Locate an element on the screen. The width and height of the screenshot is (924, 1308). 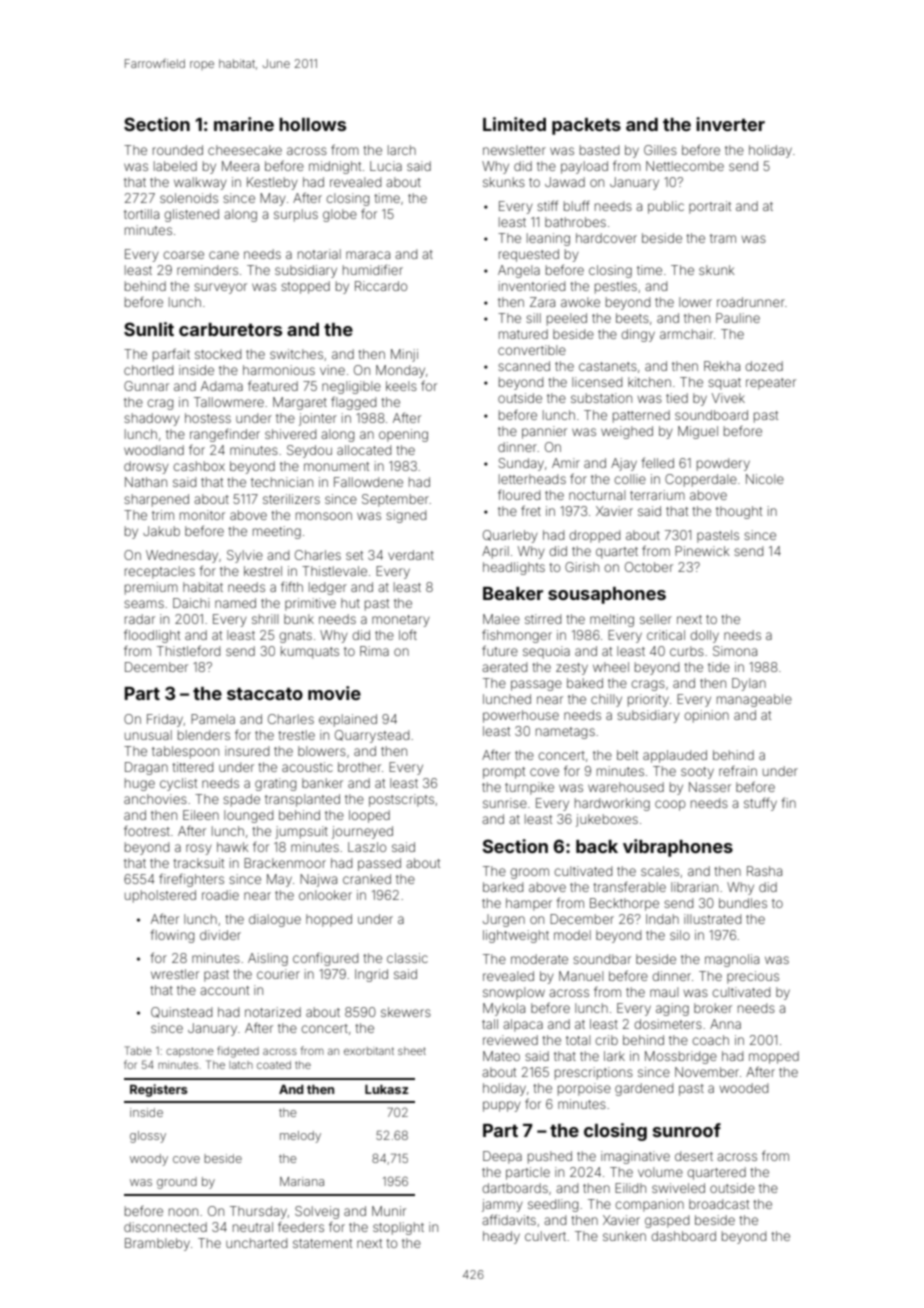
tram is located at coordinates (723, 238).
